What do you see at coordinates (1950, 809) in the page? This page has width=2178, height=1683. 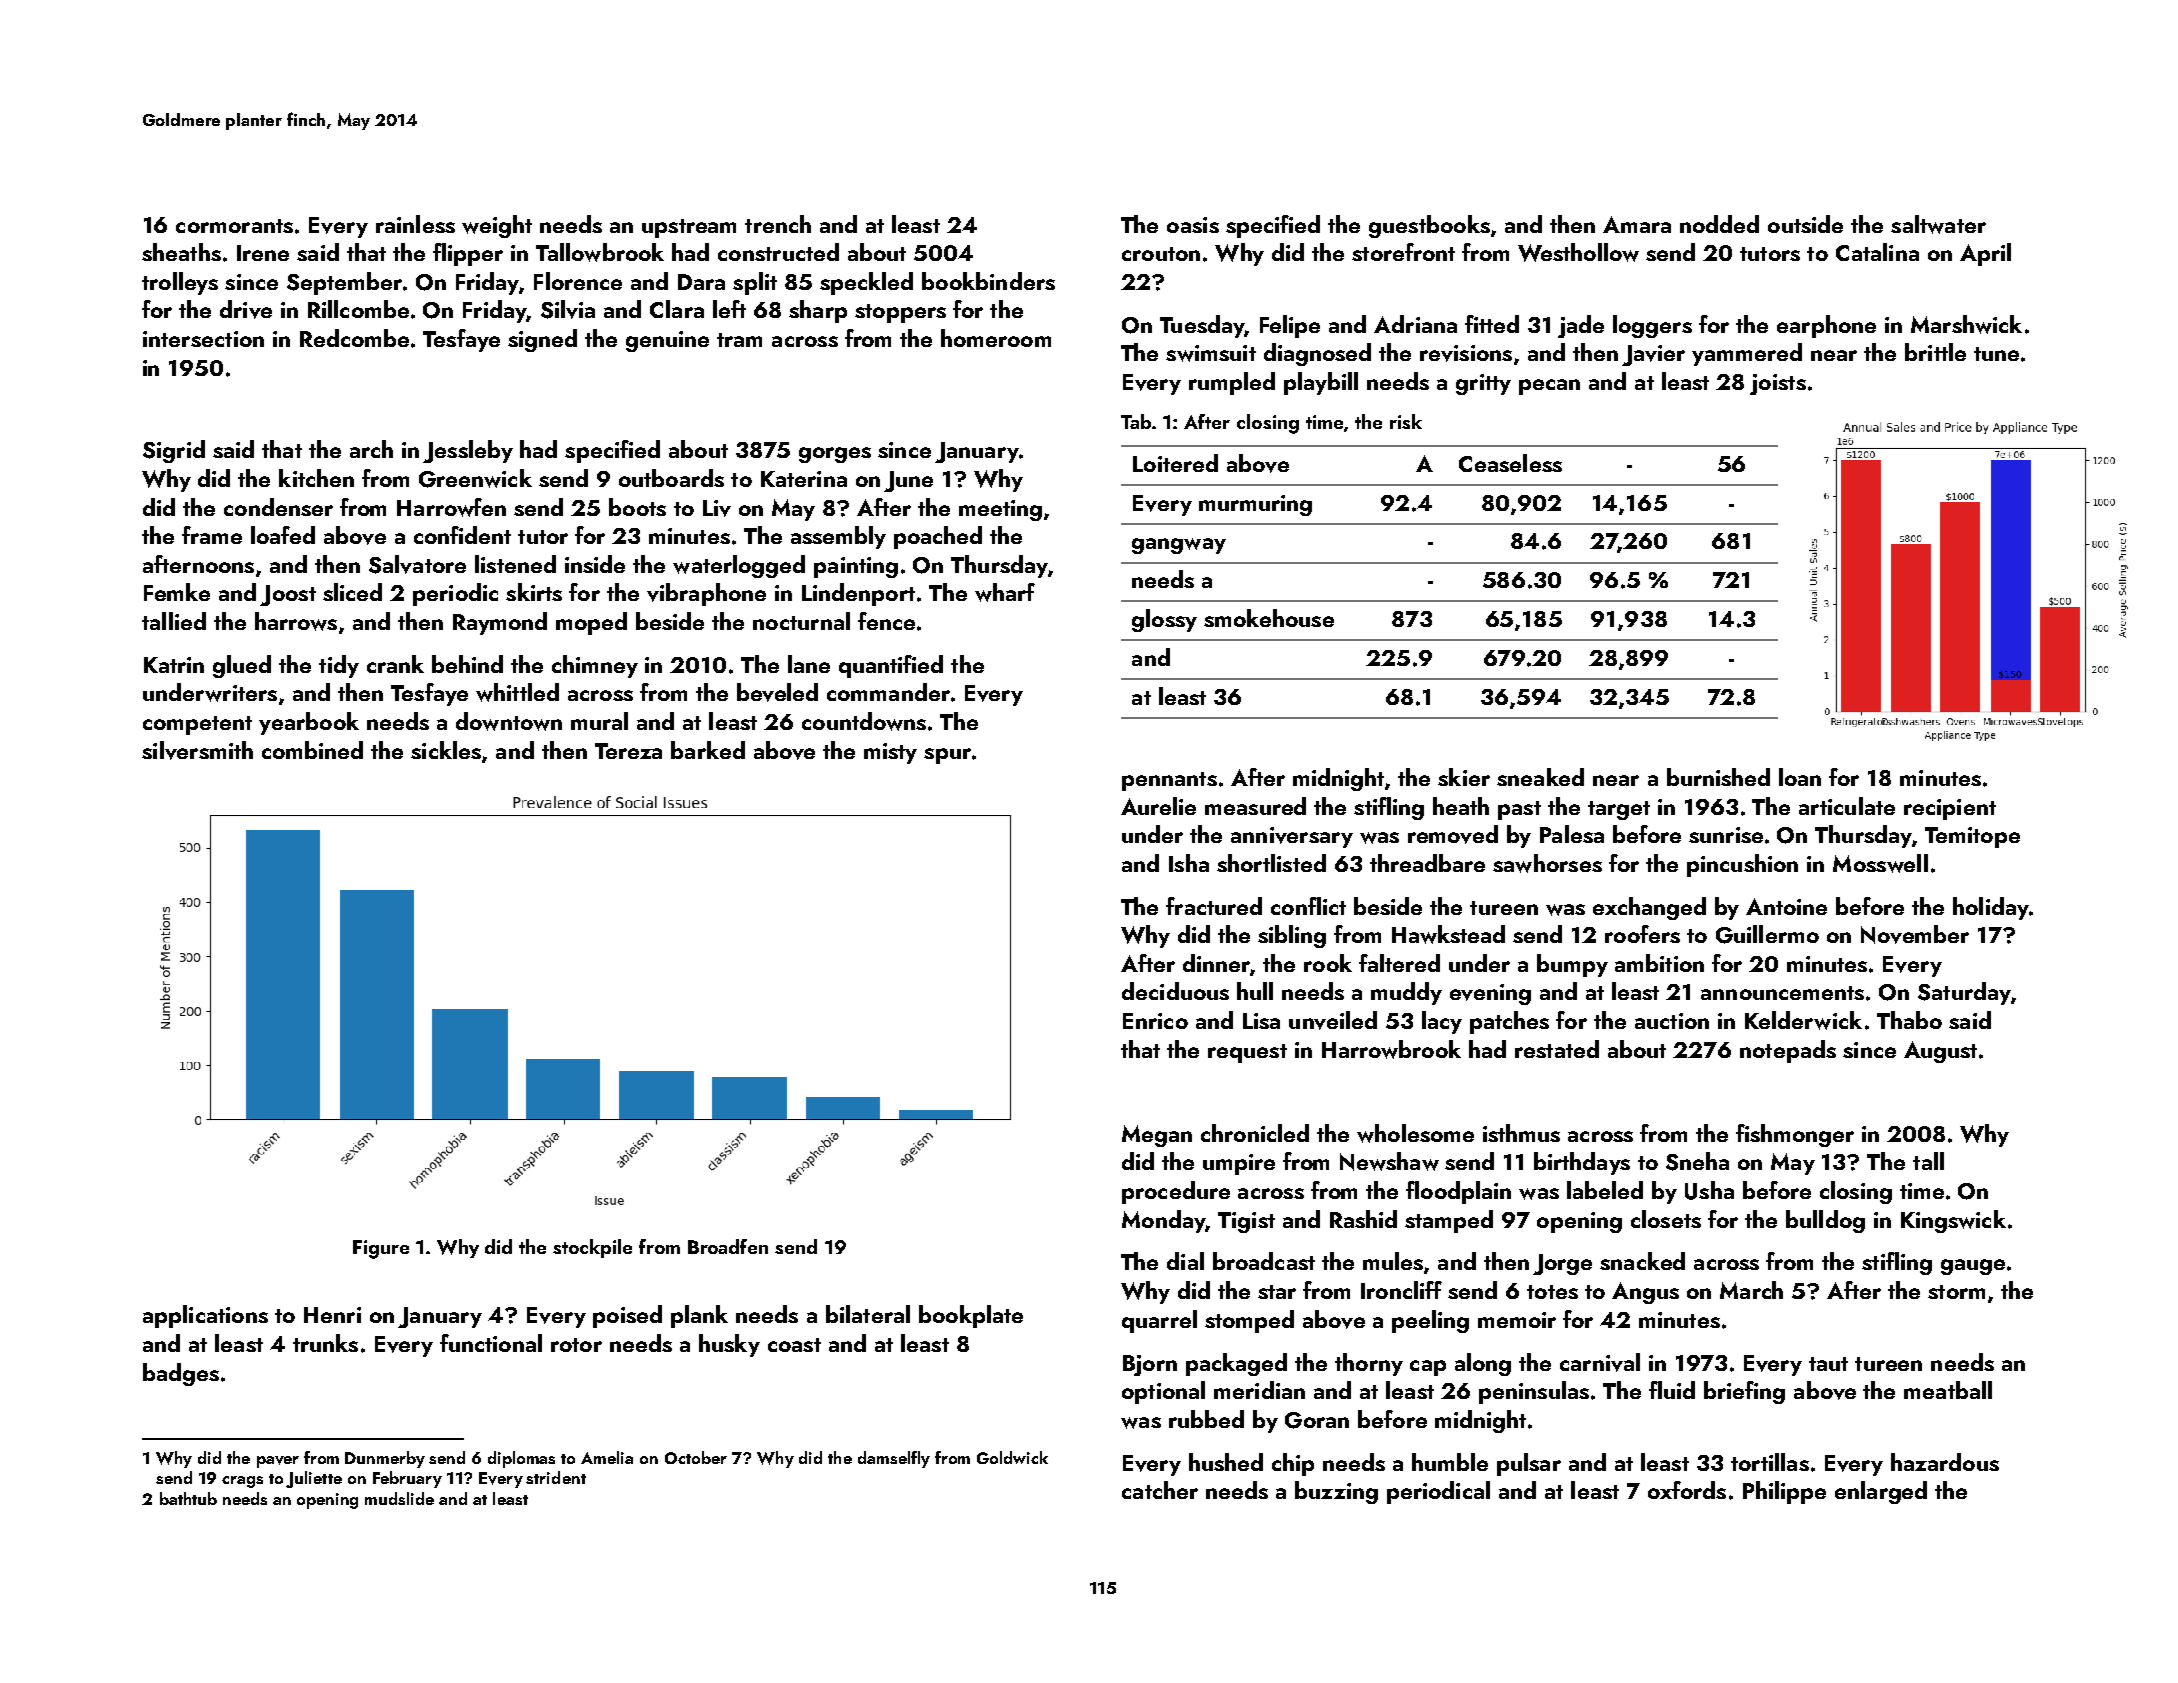 I see `recipient` at bounding box center [1950, 809].
